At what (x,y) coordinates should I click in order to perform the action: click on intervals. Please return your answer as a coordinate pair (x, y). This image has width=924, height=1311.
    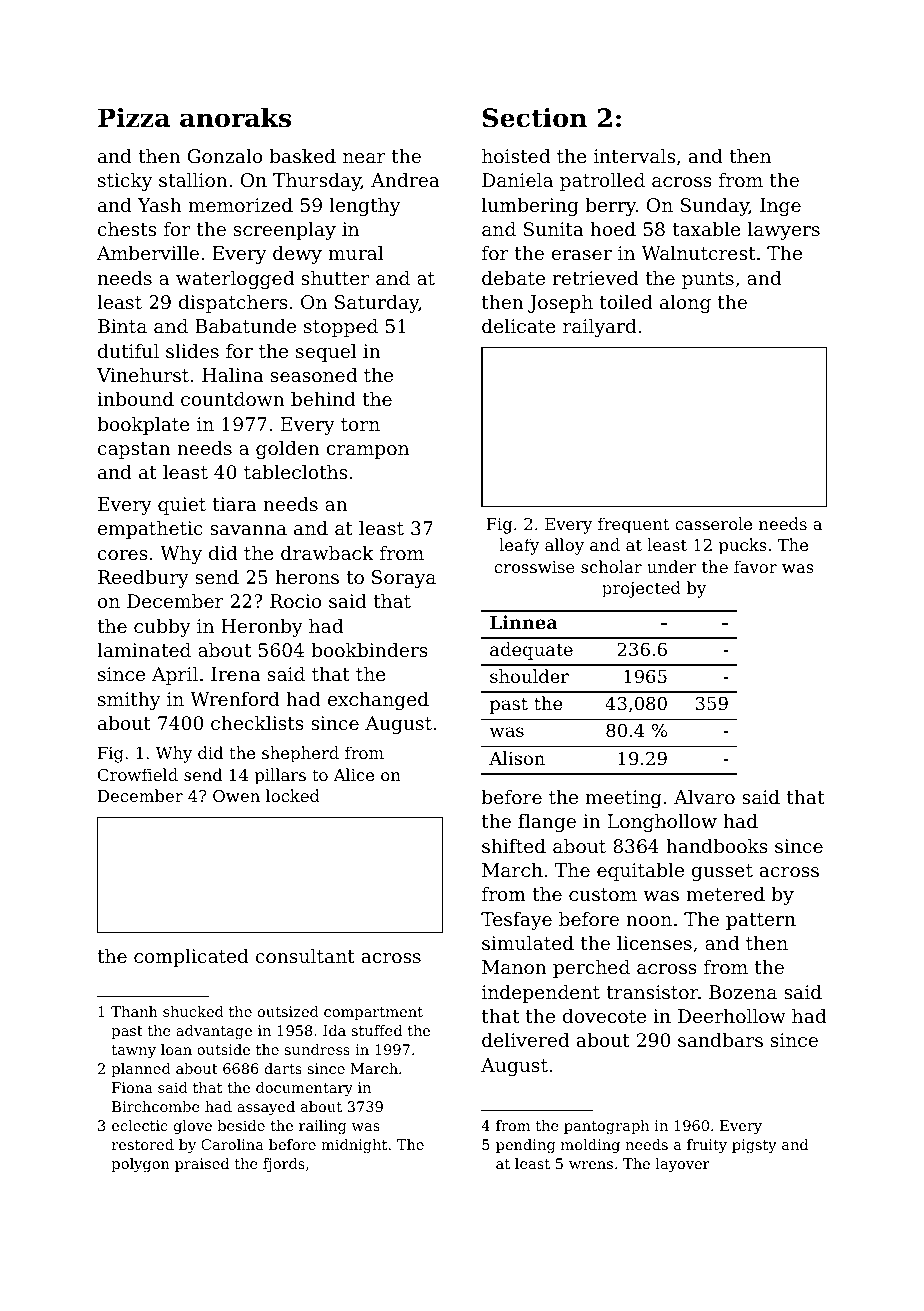
    Looking at the image, I should click on (634, 156).
